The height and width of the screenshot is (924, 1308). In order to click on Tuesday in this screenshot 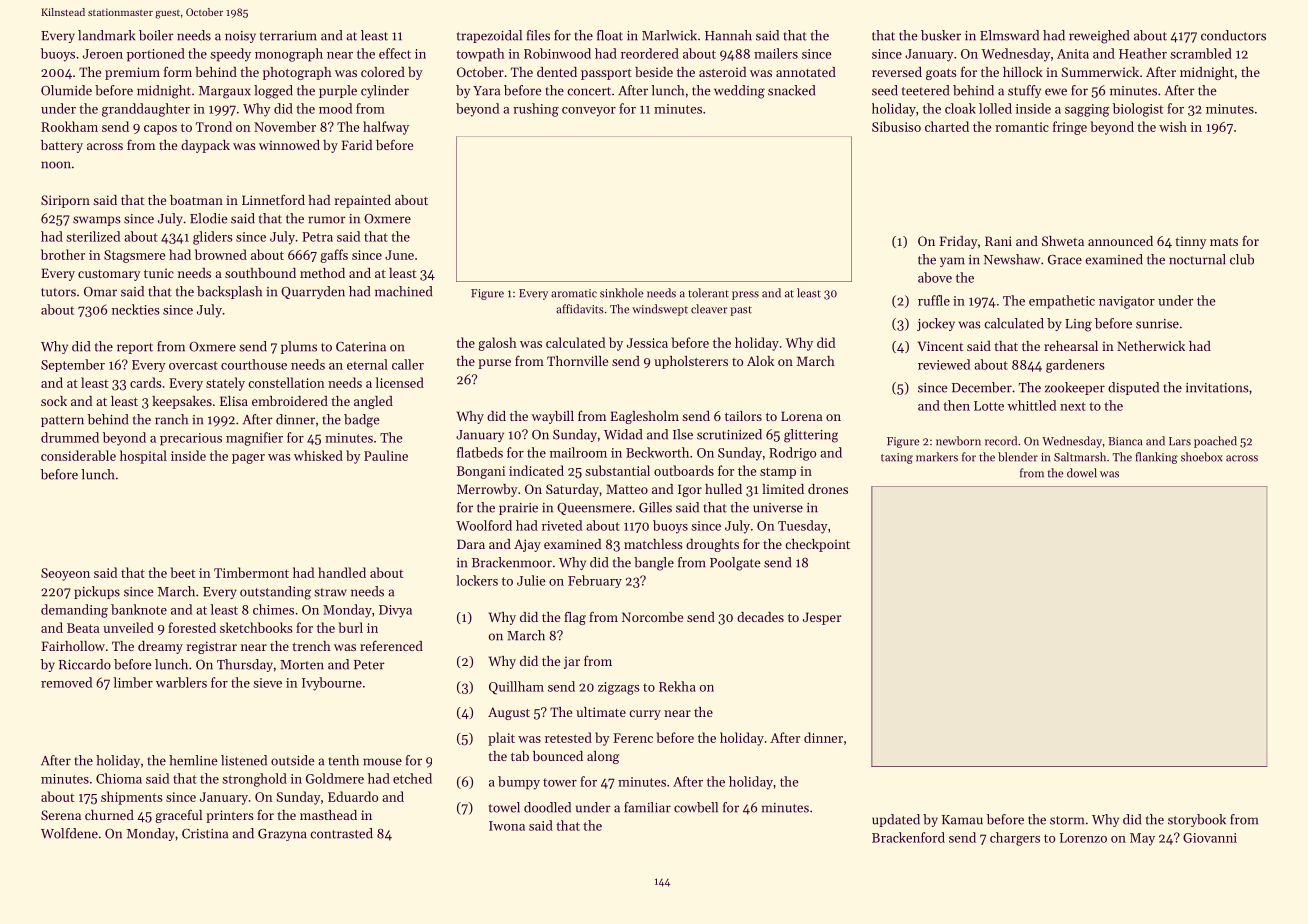, I will do `click(803, 527)`.
